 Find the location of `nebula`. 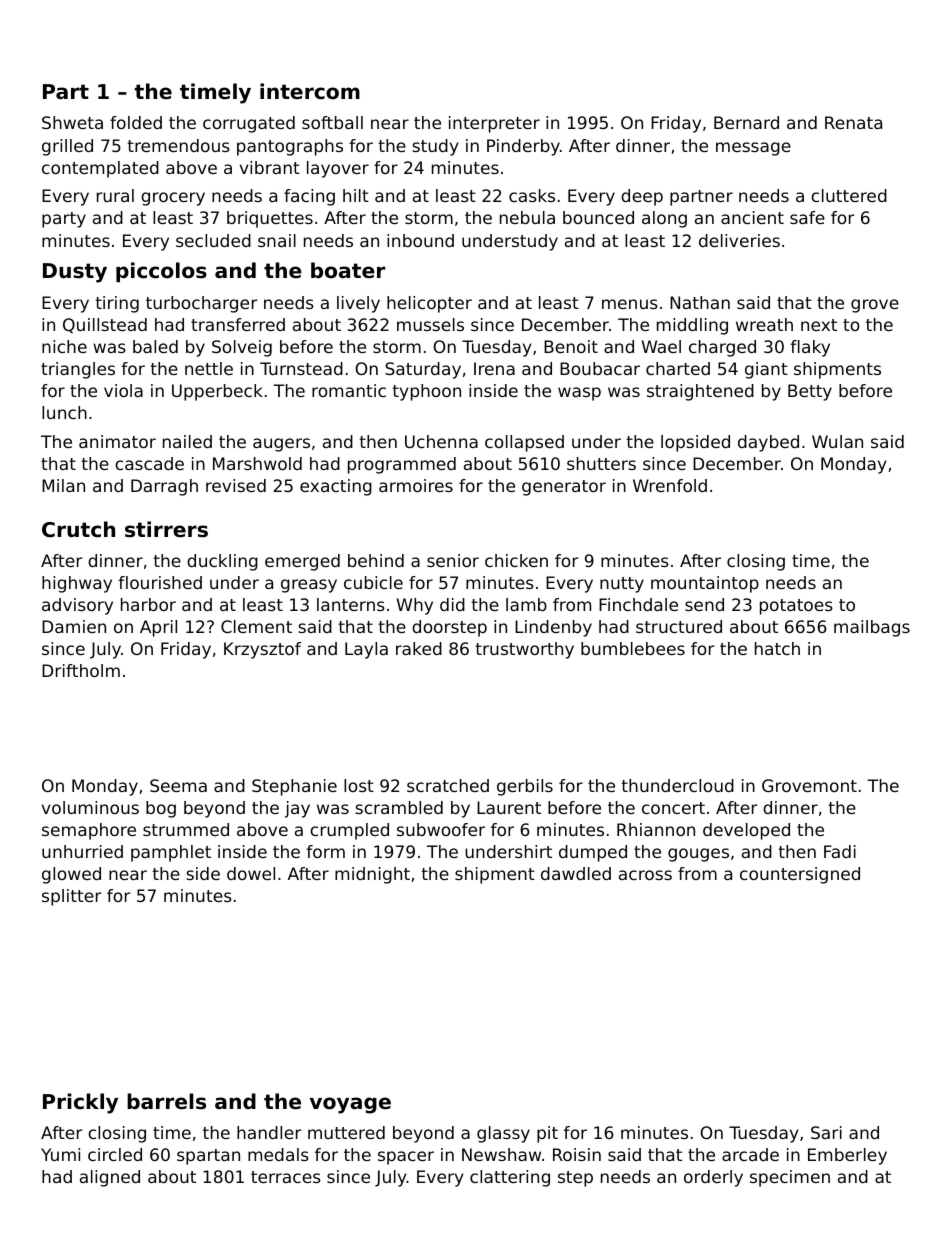

nebula is located at coordinates (527, 217).
